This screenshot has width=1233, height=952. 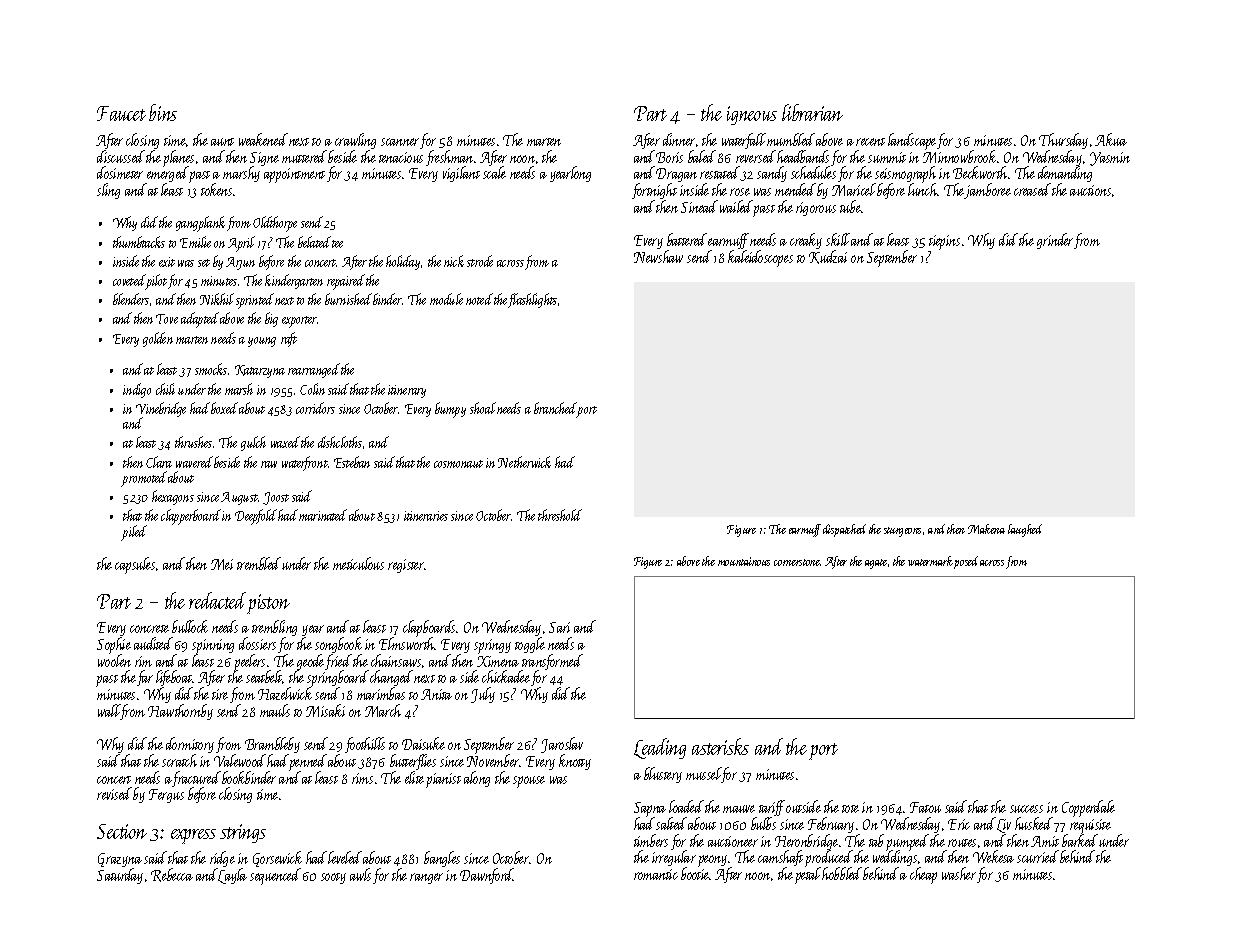 What do you see at coordinates (163, 112) in the screenshot?
I see `bins` at bounding box center [163, 112].
